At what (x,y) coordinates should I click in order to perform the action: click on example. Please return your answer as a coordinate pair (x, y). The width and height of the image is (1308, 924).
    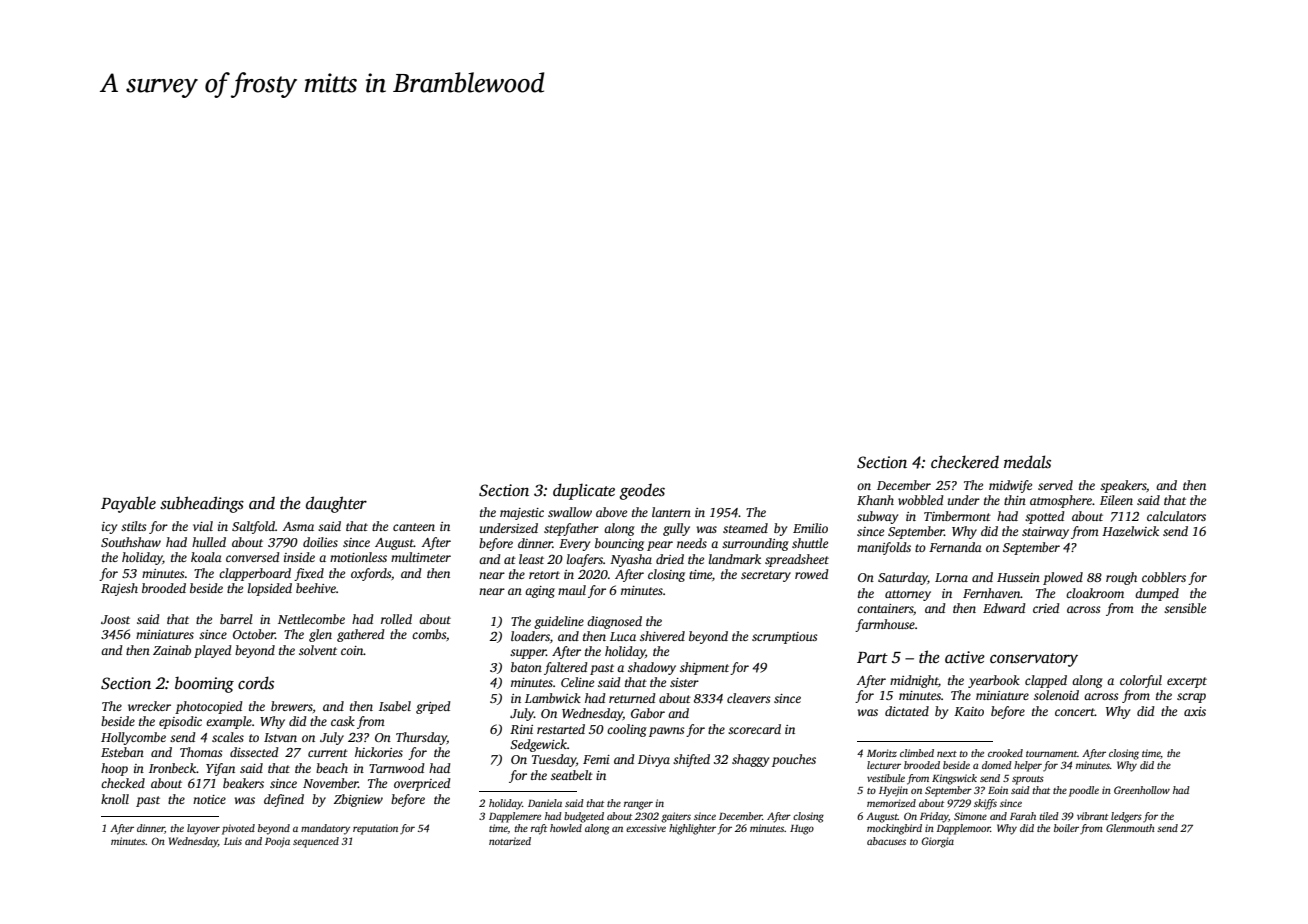
    Looking at the image, I should click on (229, 722).
